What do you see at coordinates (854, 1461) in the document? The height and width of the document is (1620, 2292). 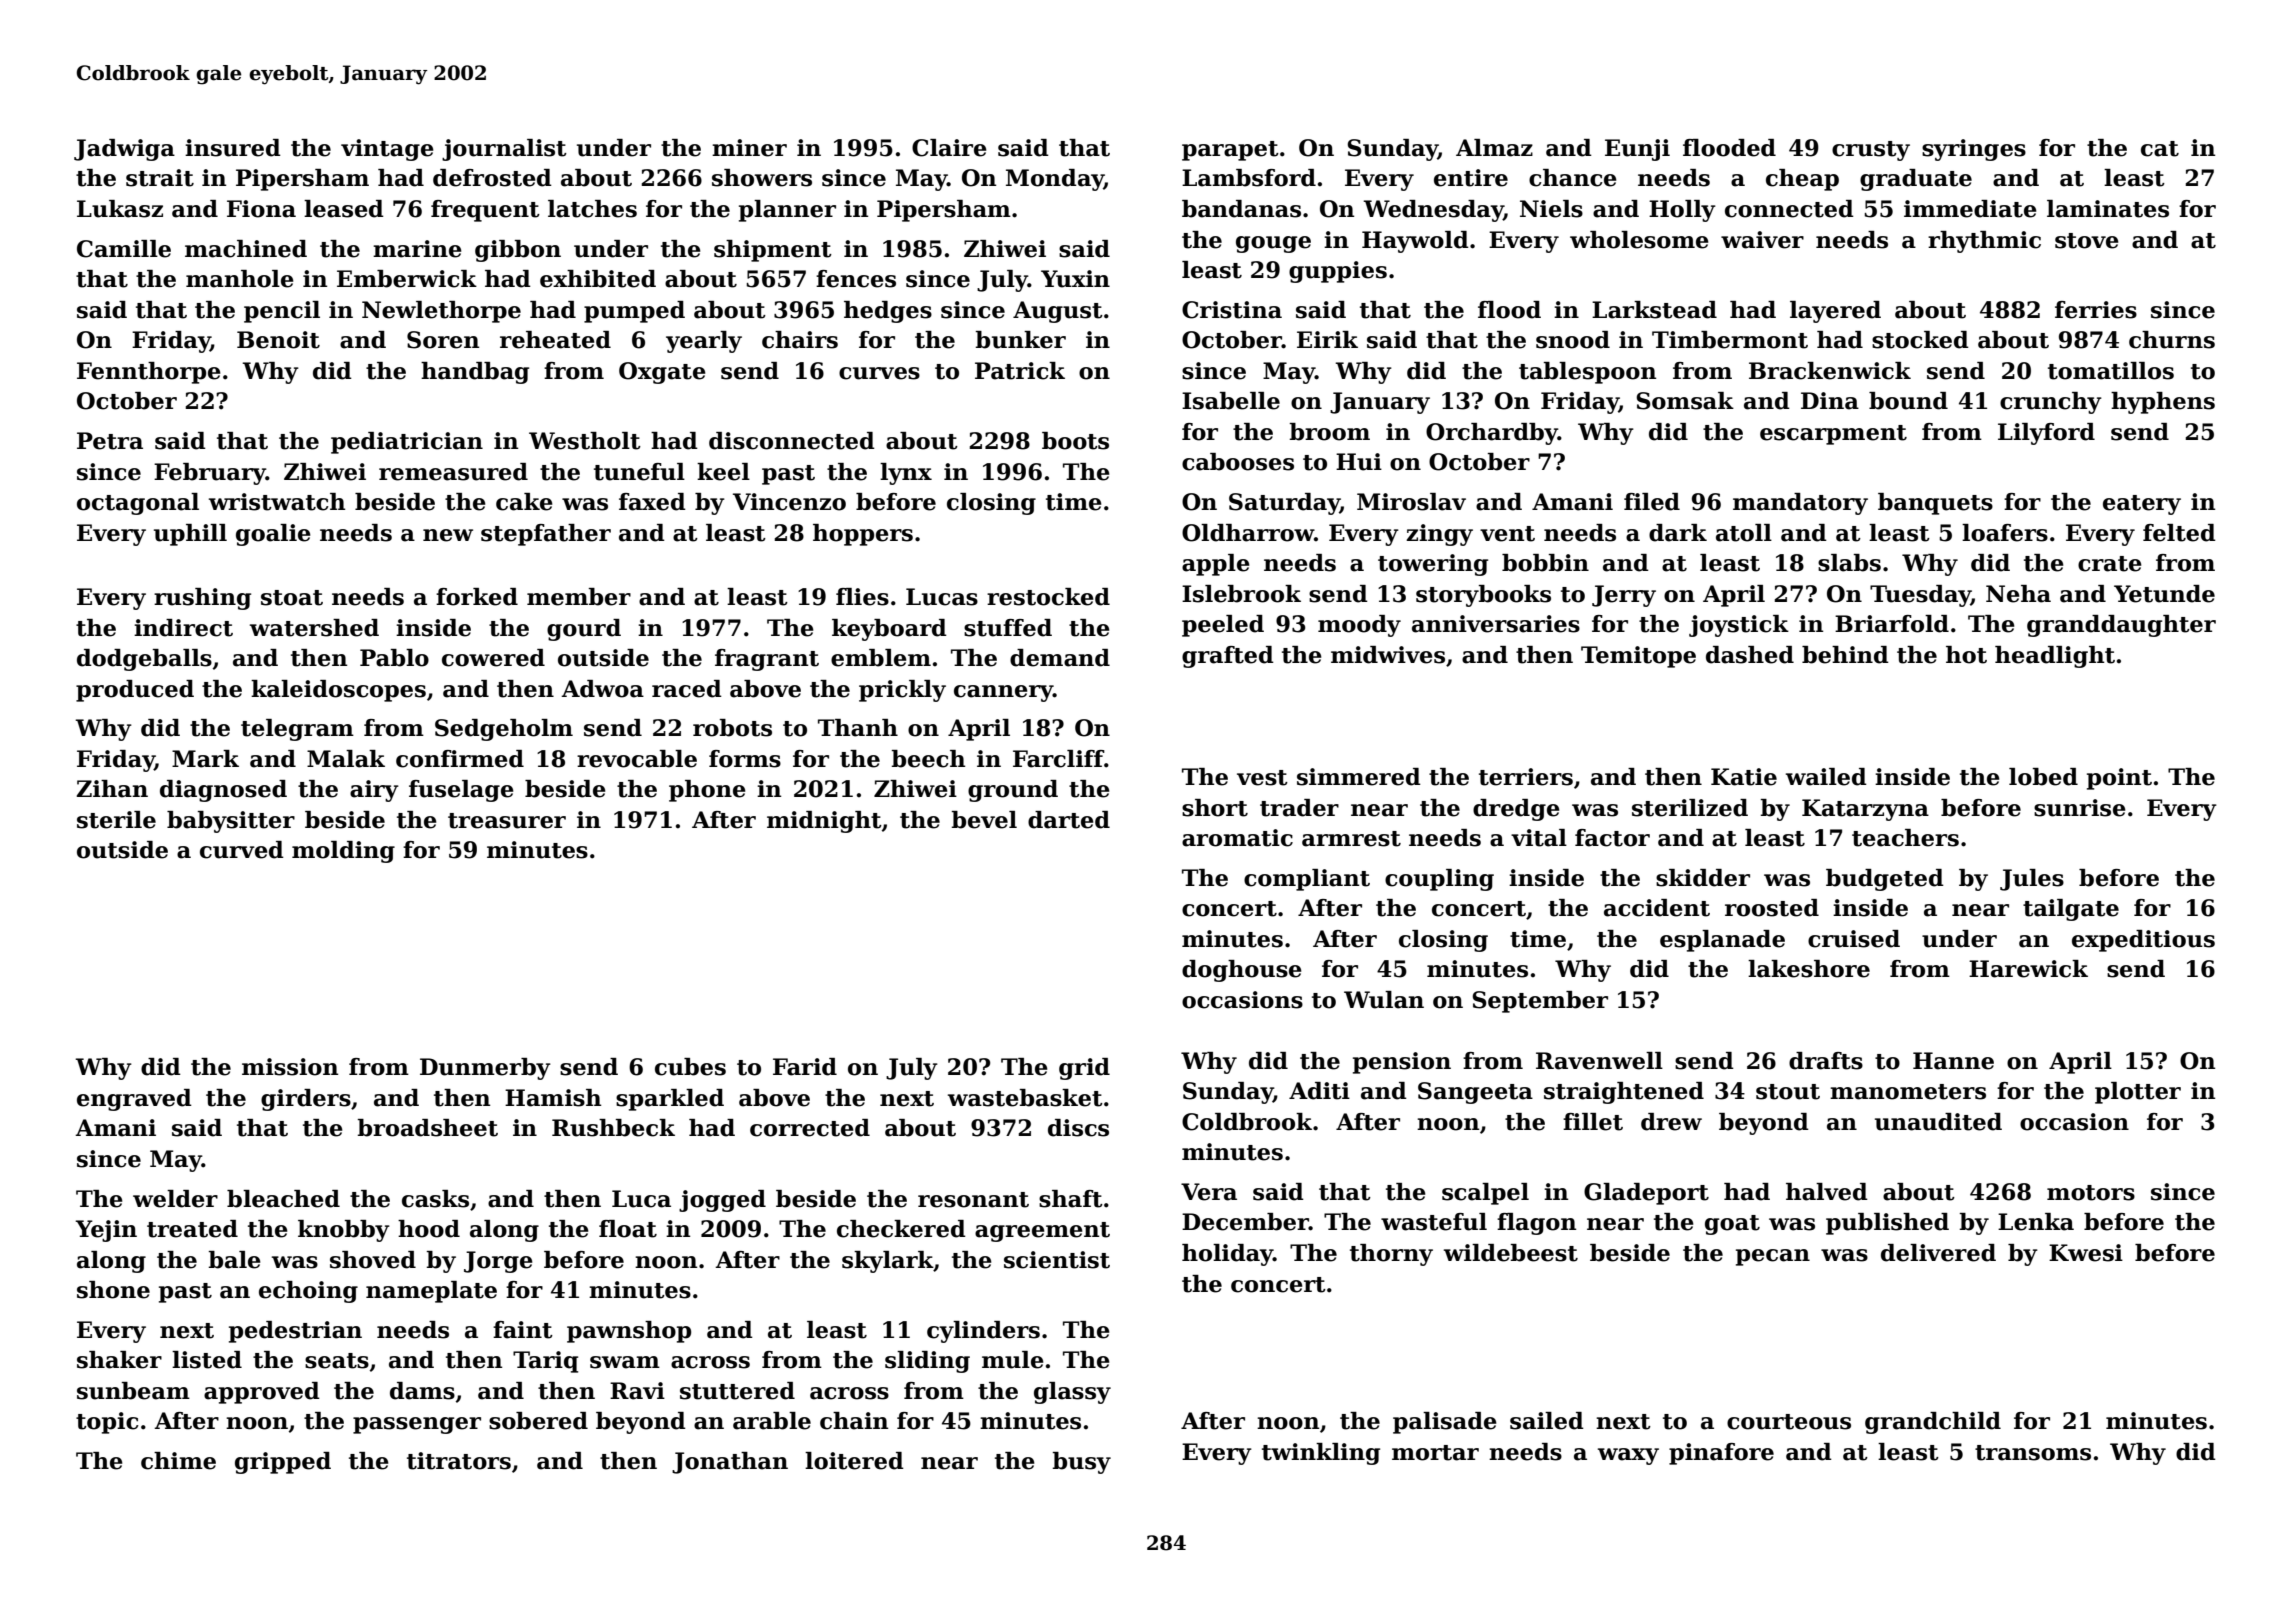 I see `loitered` at bounding box center [854, 1461].
